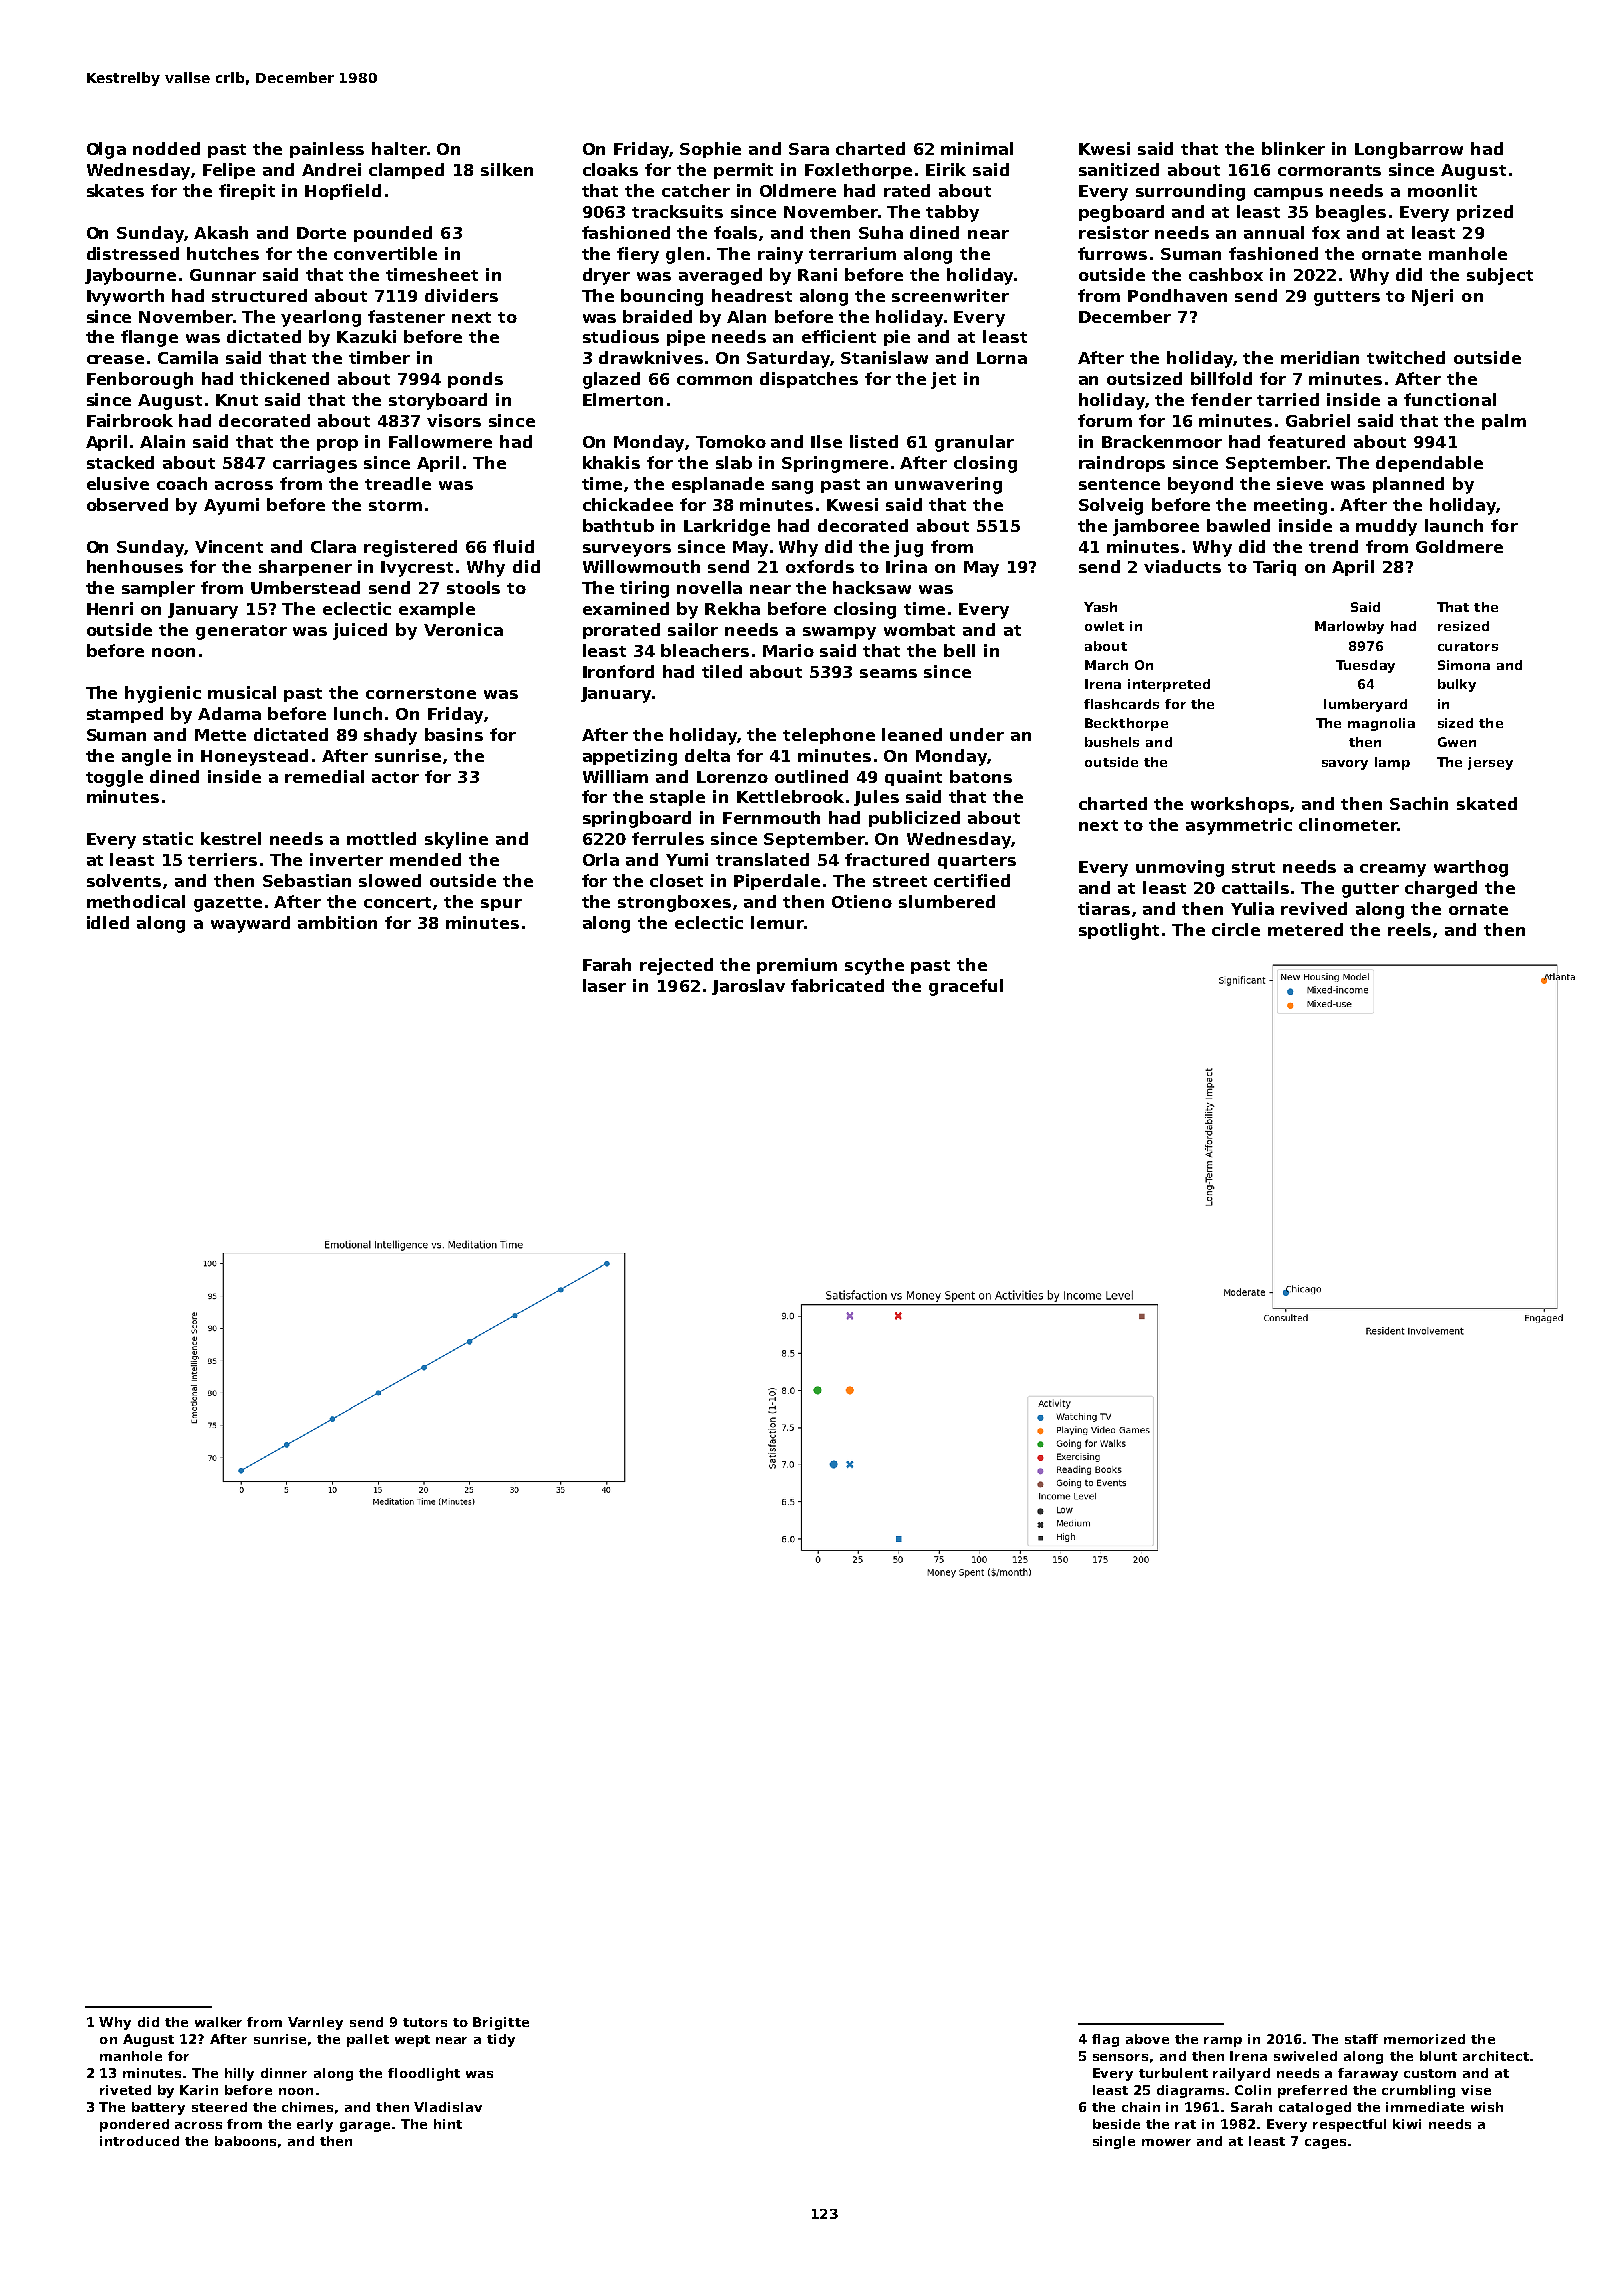  Describe the element at coordinates (250, 924) in the screenshot. I see `wayward` at that location.
